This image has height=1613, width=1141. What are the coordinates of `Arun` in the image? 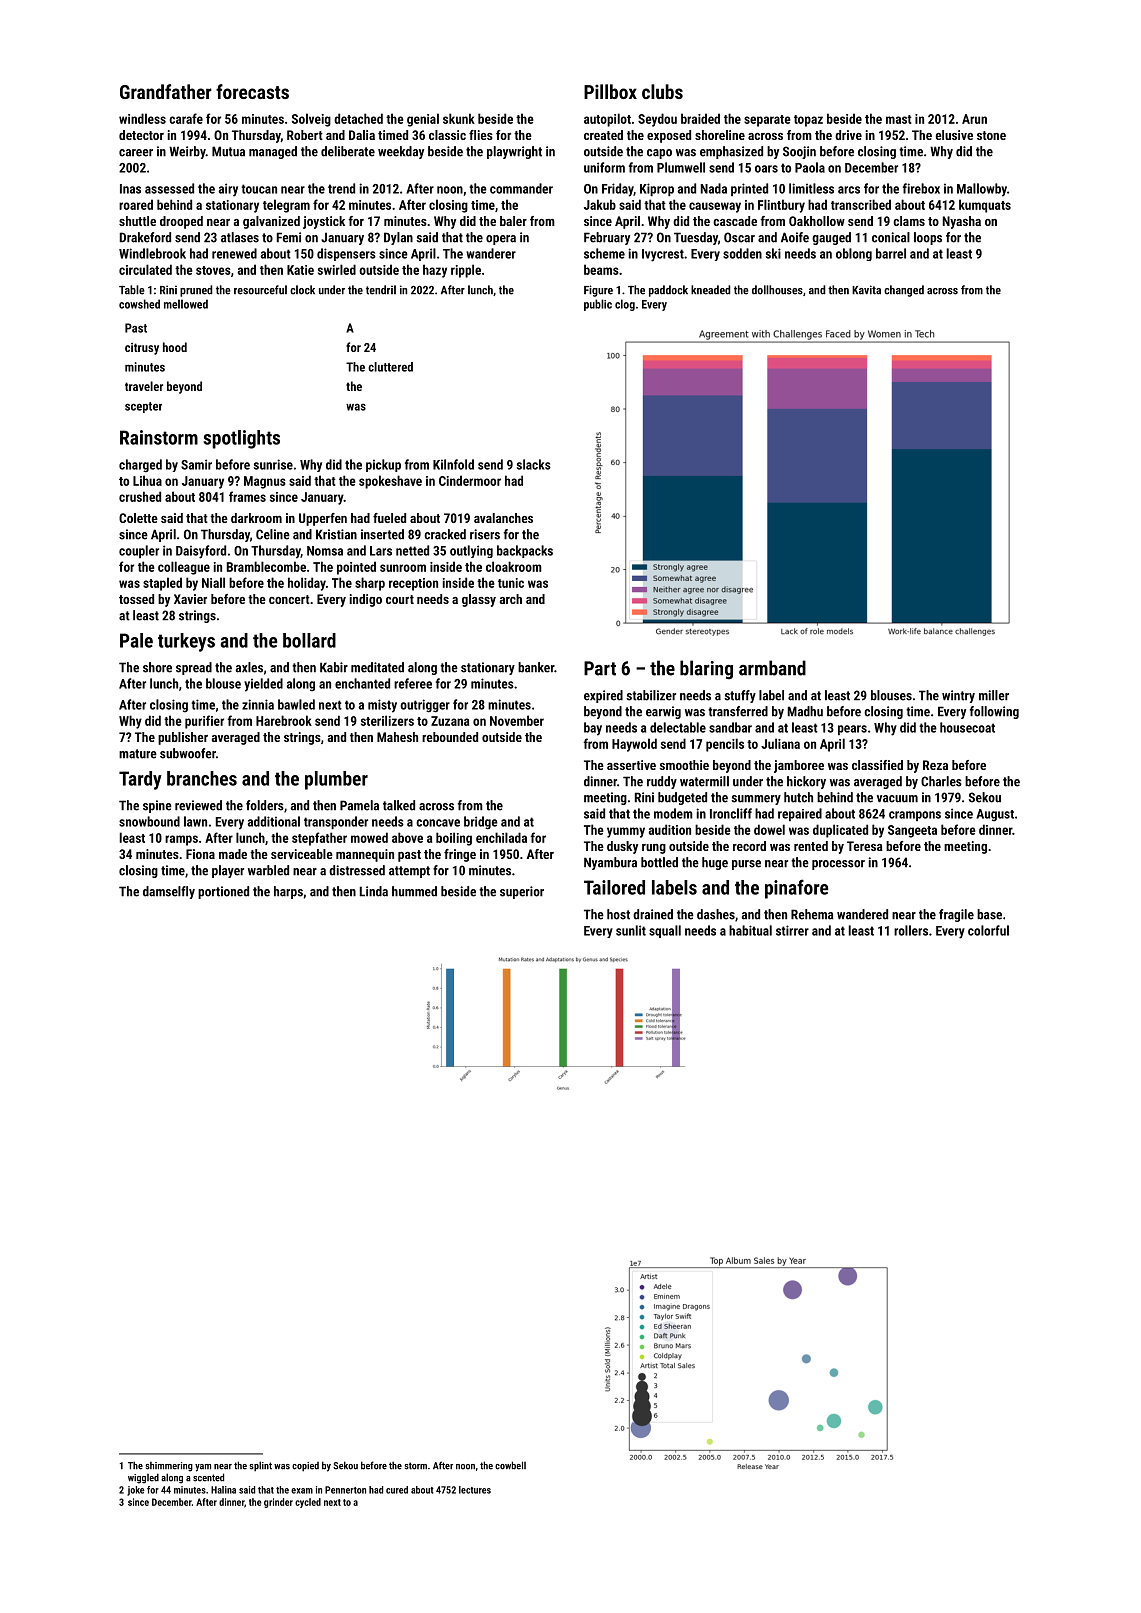 It's located at (974, 119).
